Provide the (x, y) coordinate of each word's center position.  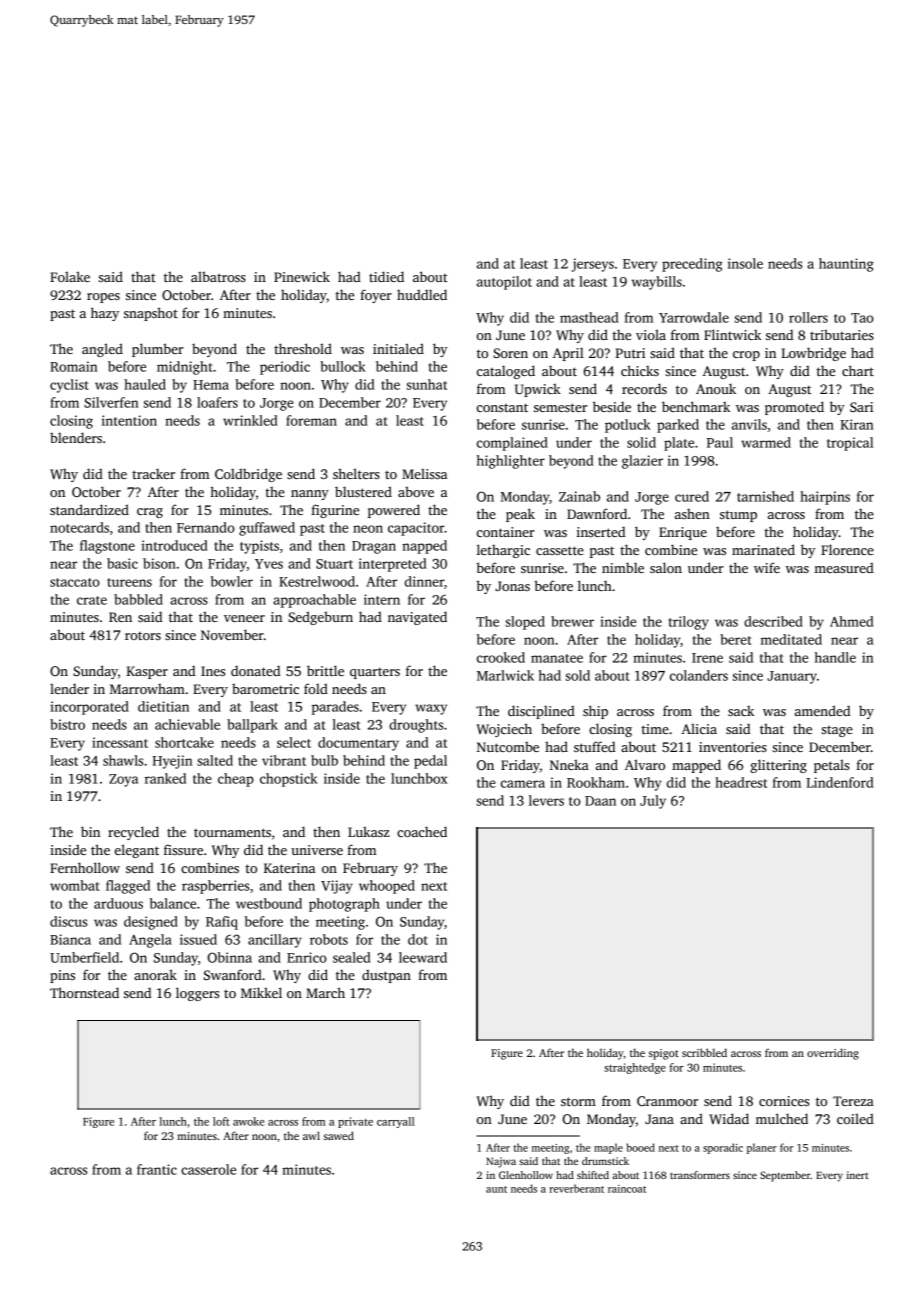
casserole (208, 1169)
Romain (73, 366)
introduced (174, 545)
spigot (664, 1054)
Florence (847, 549)
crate (92, 600)
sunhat (427, 384)
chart (858, 370)
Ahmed (852, 621)
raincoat (627, 1189)
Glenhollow (526, 1175)
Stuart (334, 564)
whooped (387, 887)
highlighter (511, 462)
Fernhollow (85, 867)
